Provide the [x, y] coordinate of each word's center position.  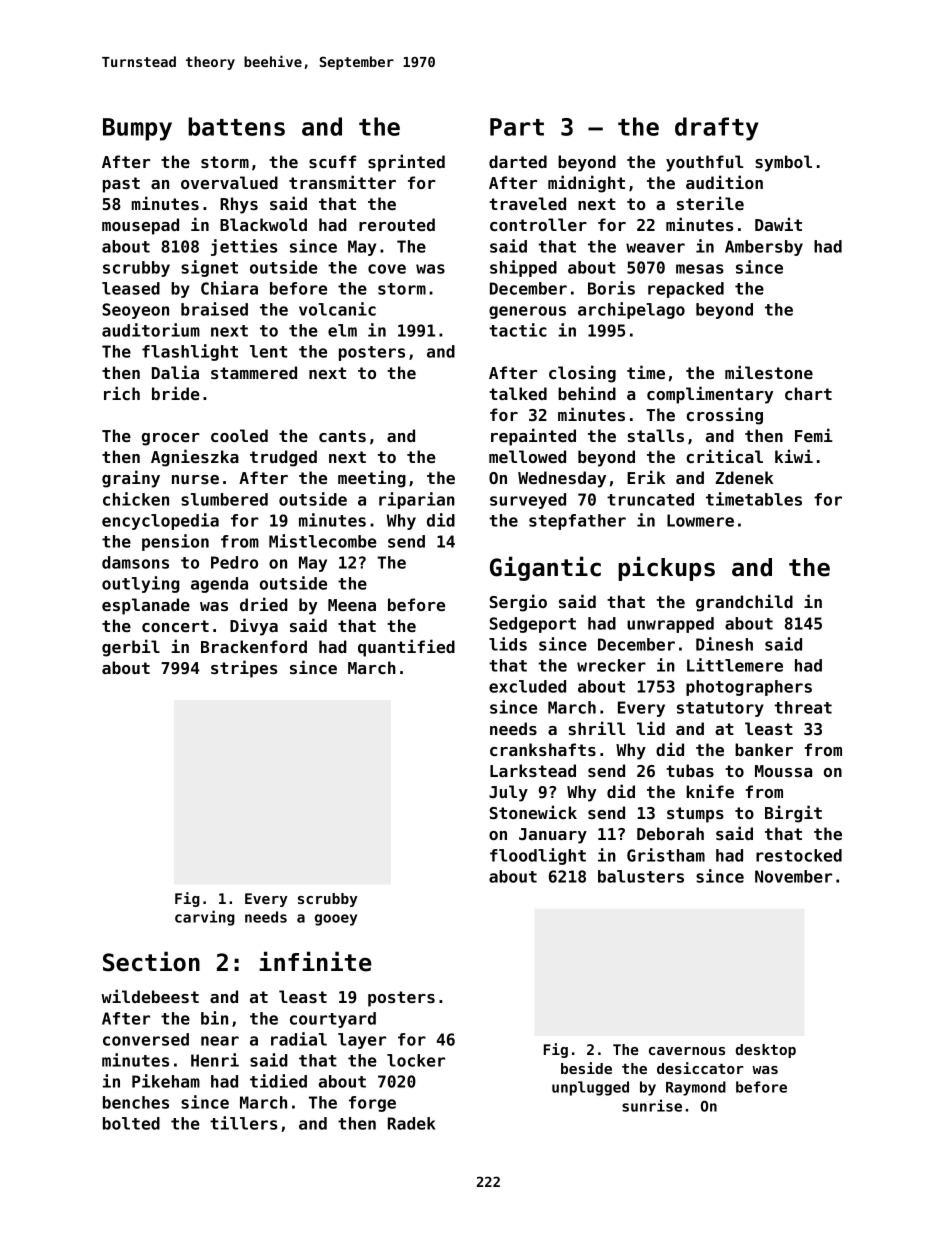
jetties [244, 247]
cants [342, 436]
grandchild [744, 603]
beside [586, 1068]
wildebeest [150, 996]
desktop [766, 1051]
